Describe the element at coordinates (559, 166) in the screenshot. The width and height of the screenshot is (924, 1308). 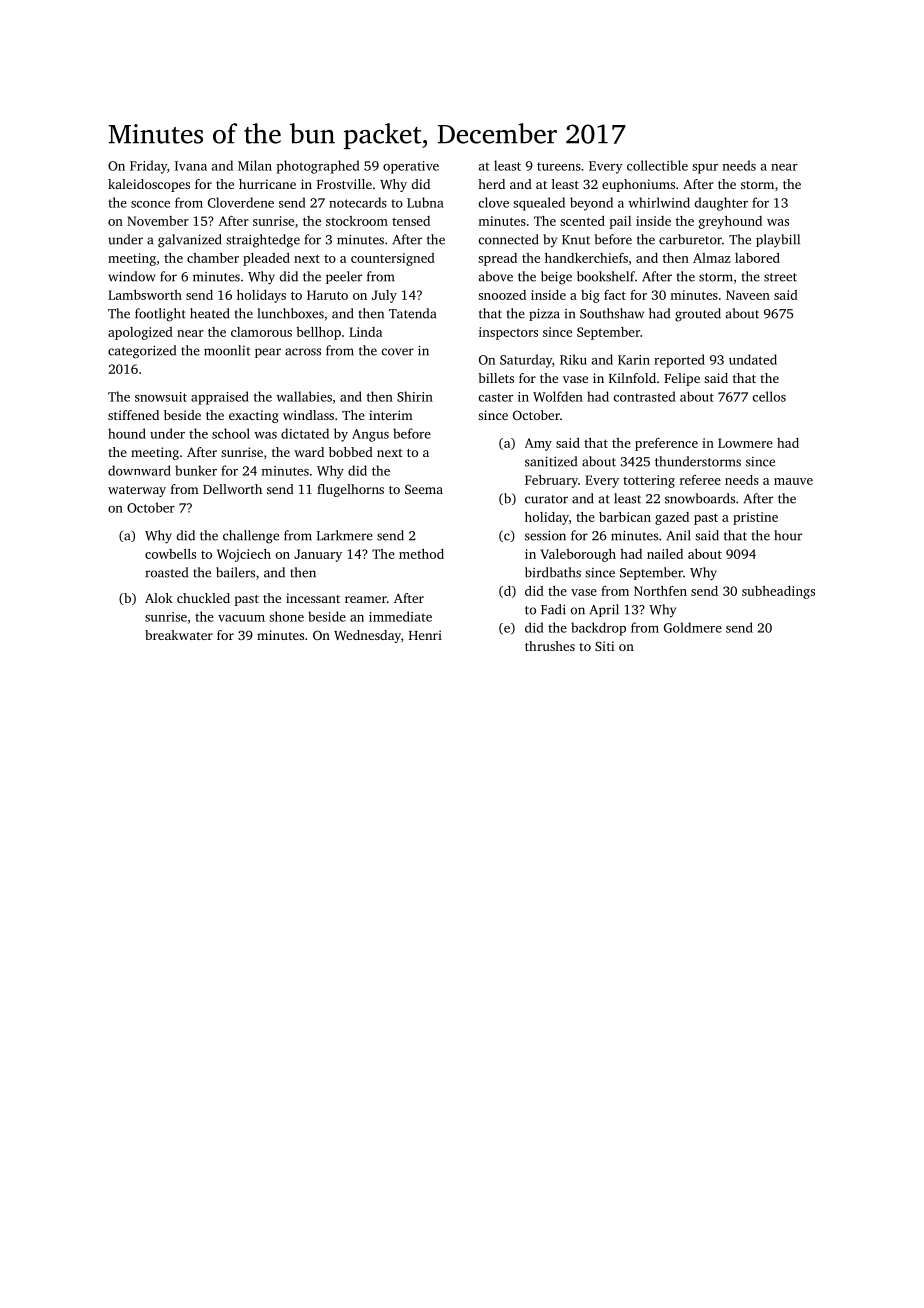
I see `tureens` at that location.
